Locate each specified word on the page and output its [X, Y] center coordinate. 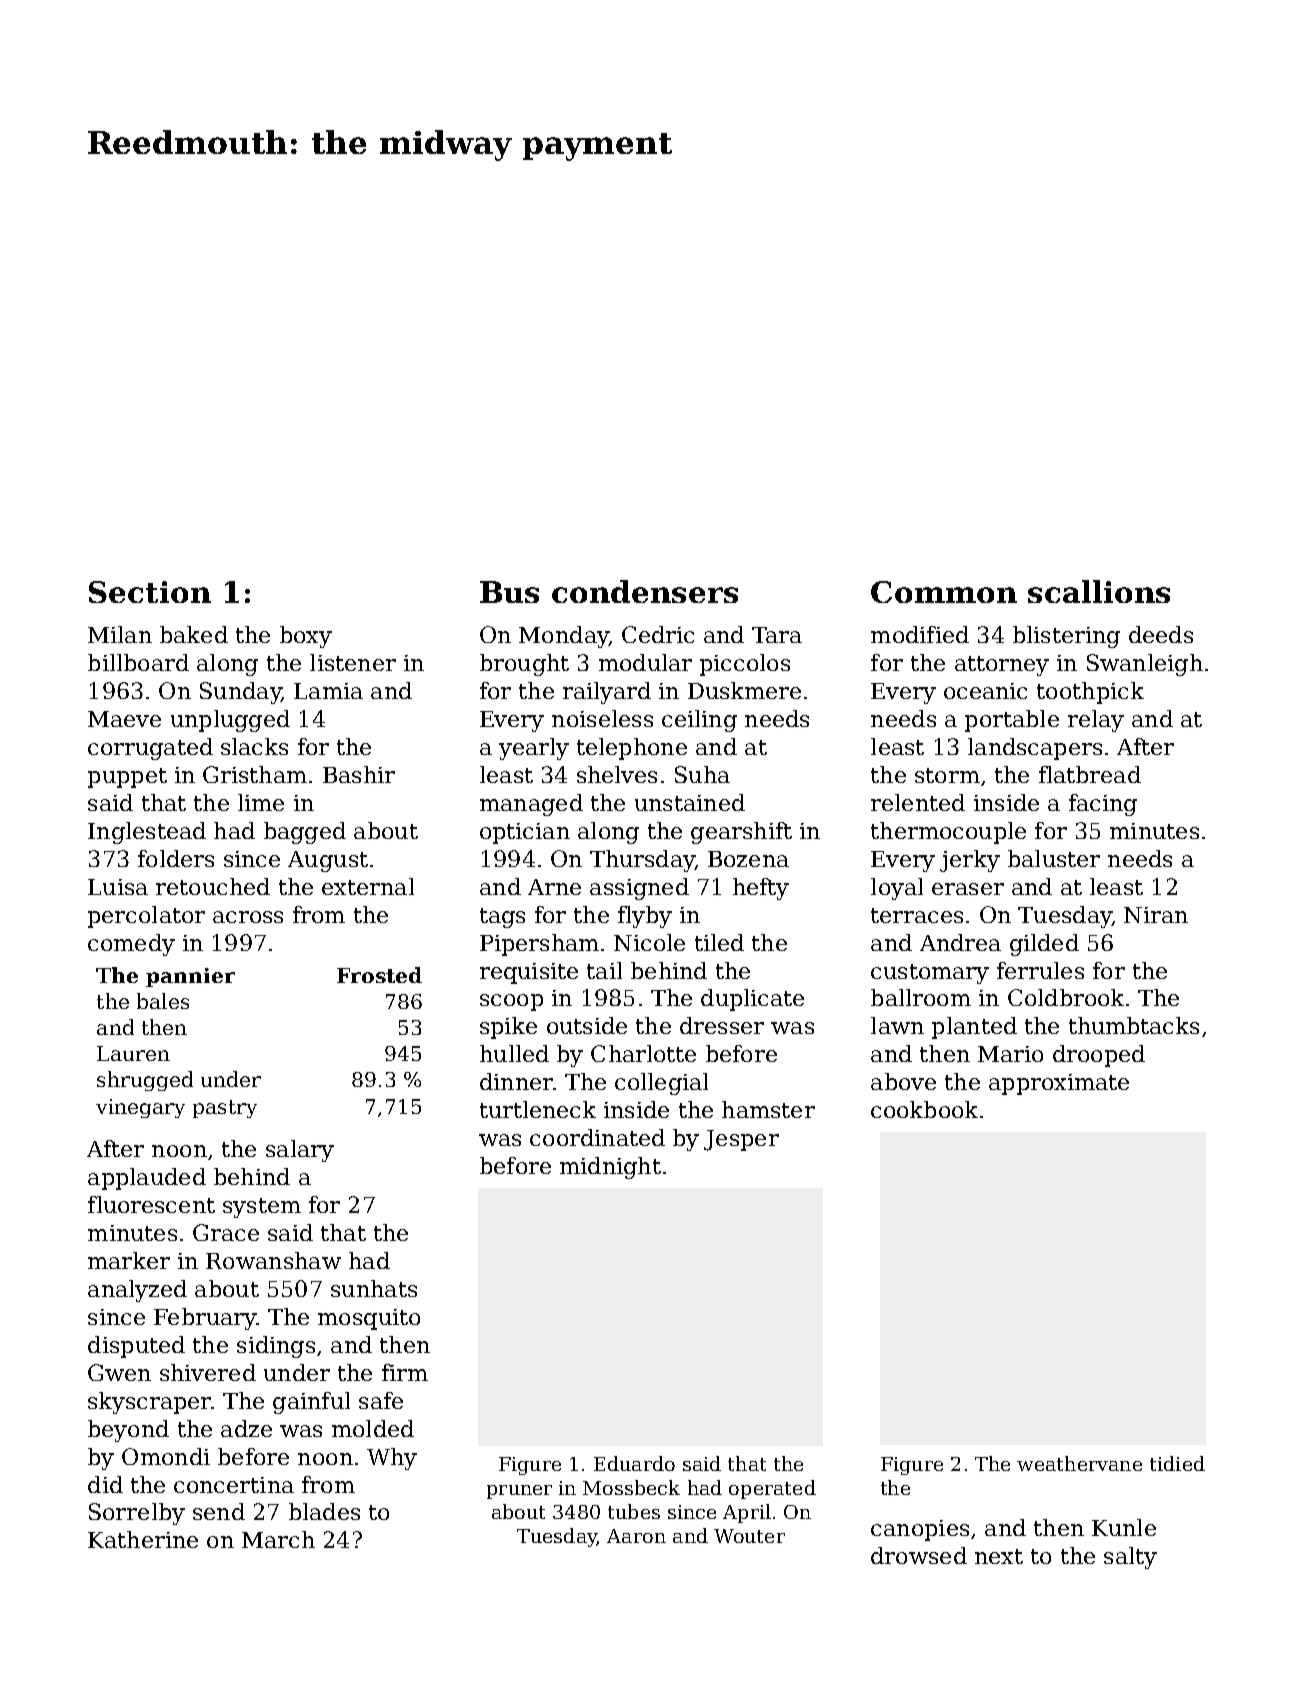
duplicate [752, 1000]
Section [150, 592]
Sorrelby [137, 1514]
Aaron [636, 1536]
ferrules [1040, 970]
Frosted [379, 975]
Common [944, 592]
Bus [509, 592]
